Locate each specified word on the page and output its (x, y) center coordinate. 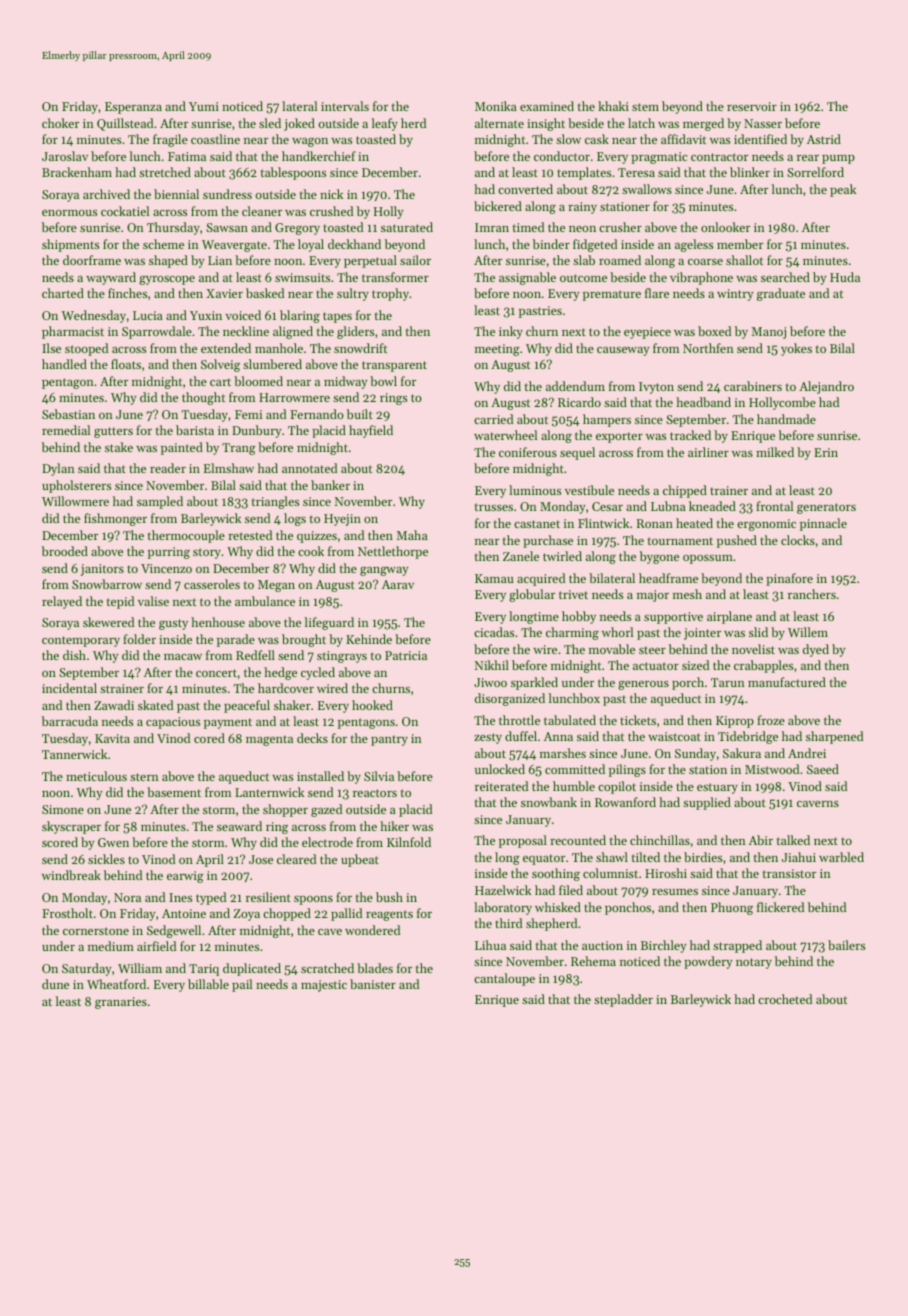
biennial (176, 194)
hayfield (371, 431)
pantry (389, 740)
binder (551, 244)
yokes (796, 349)
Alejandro (826, 387)
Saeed (823, 769)
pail (242, 985)
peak (843, 190)
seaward (239, 826)
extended (226, 348)
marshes (563, 753)
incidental (69, 688)
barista (195, 430)
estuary (717, 788)
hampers (607, 420)
